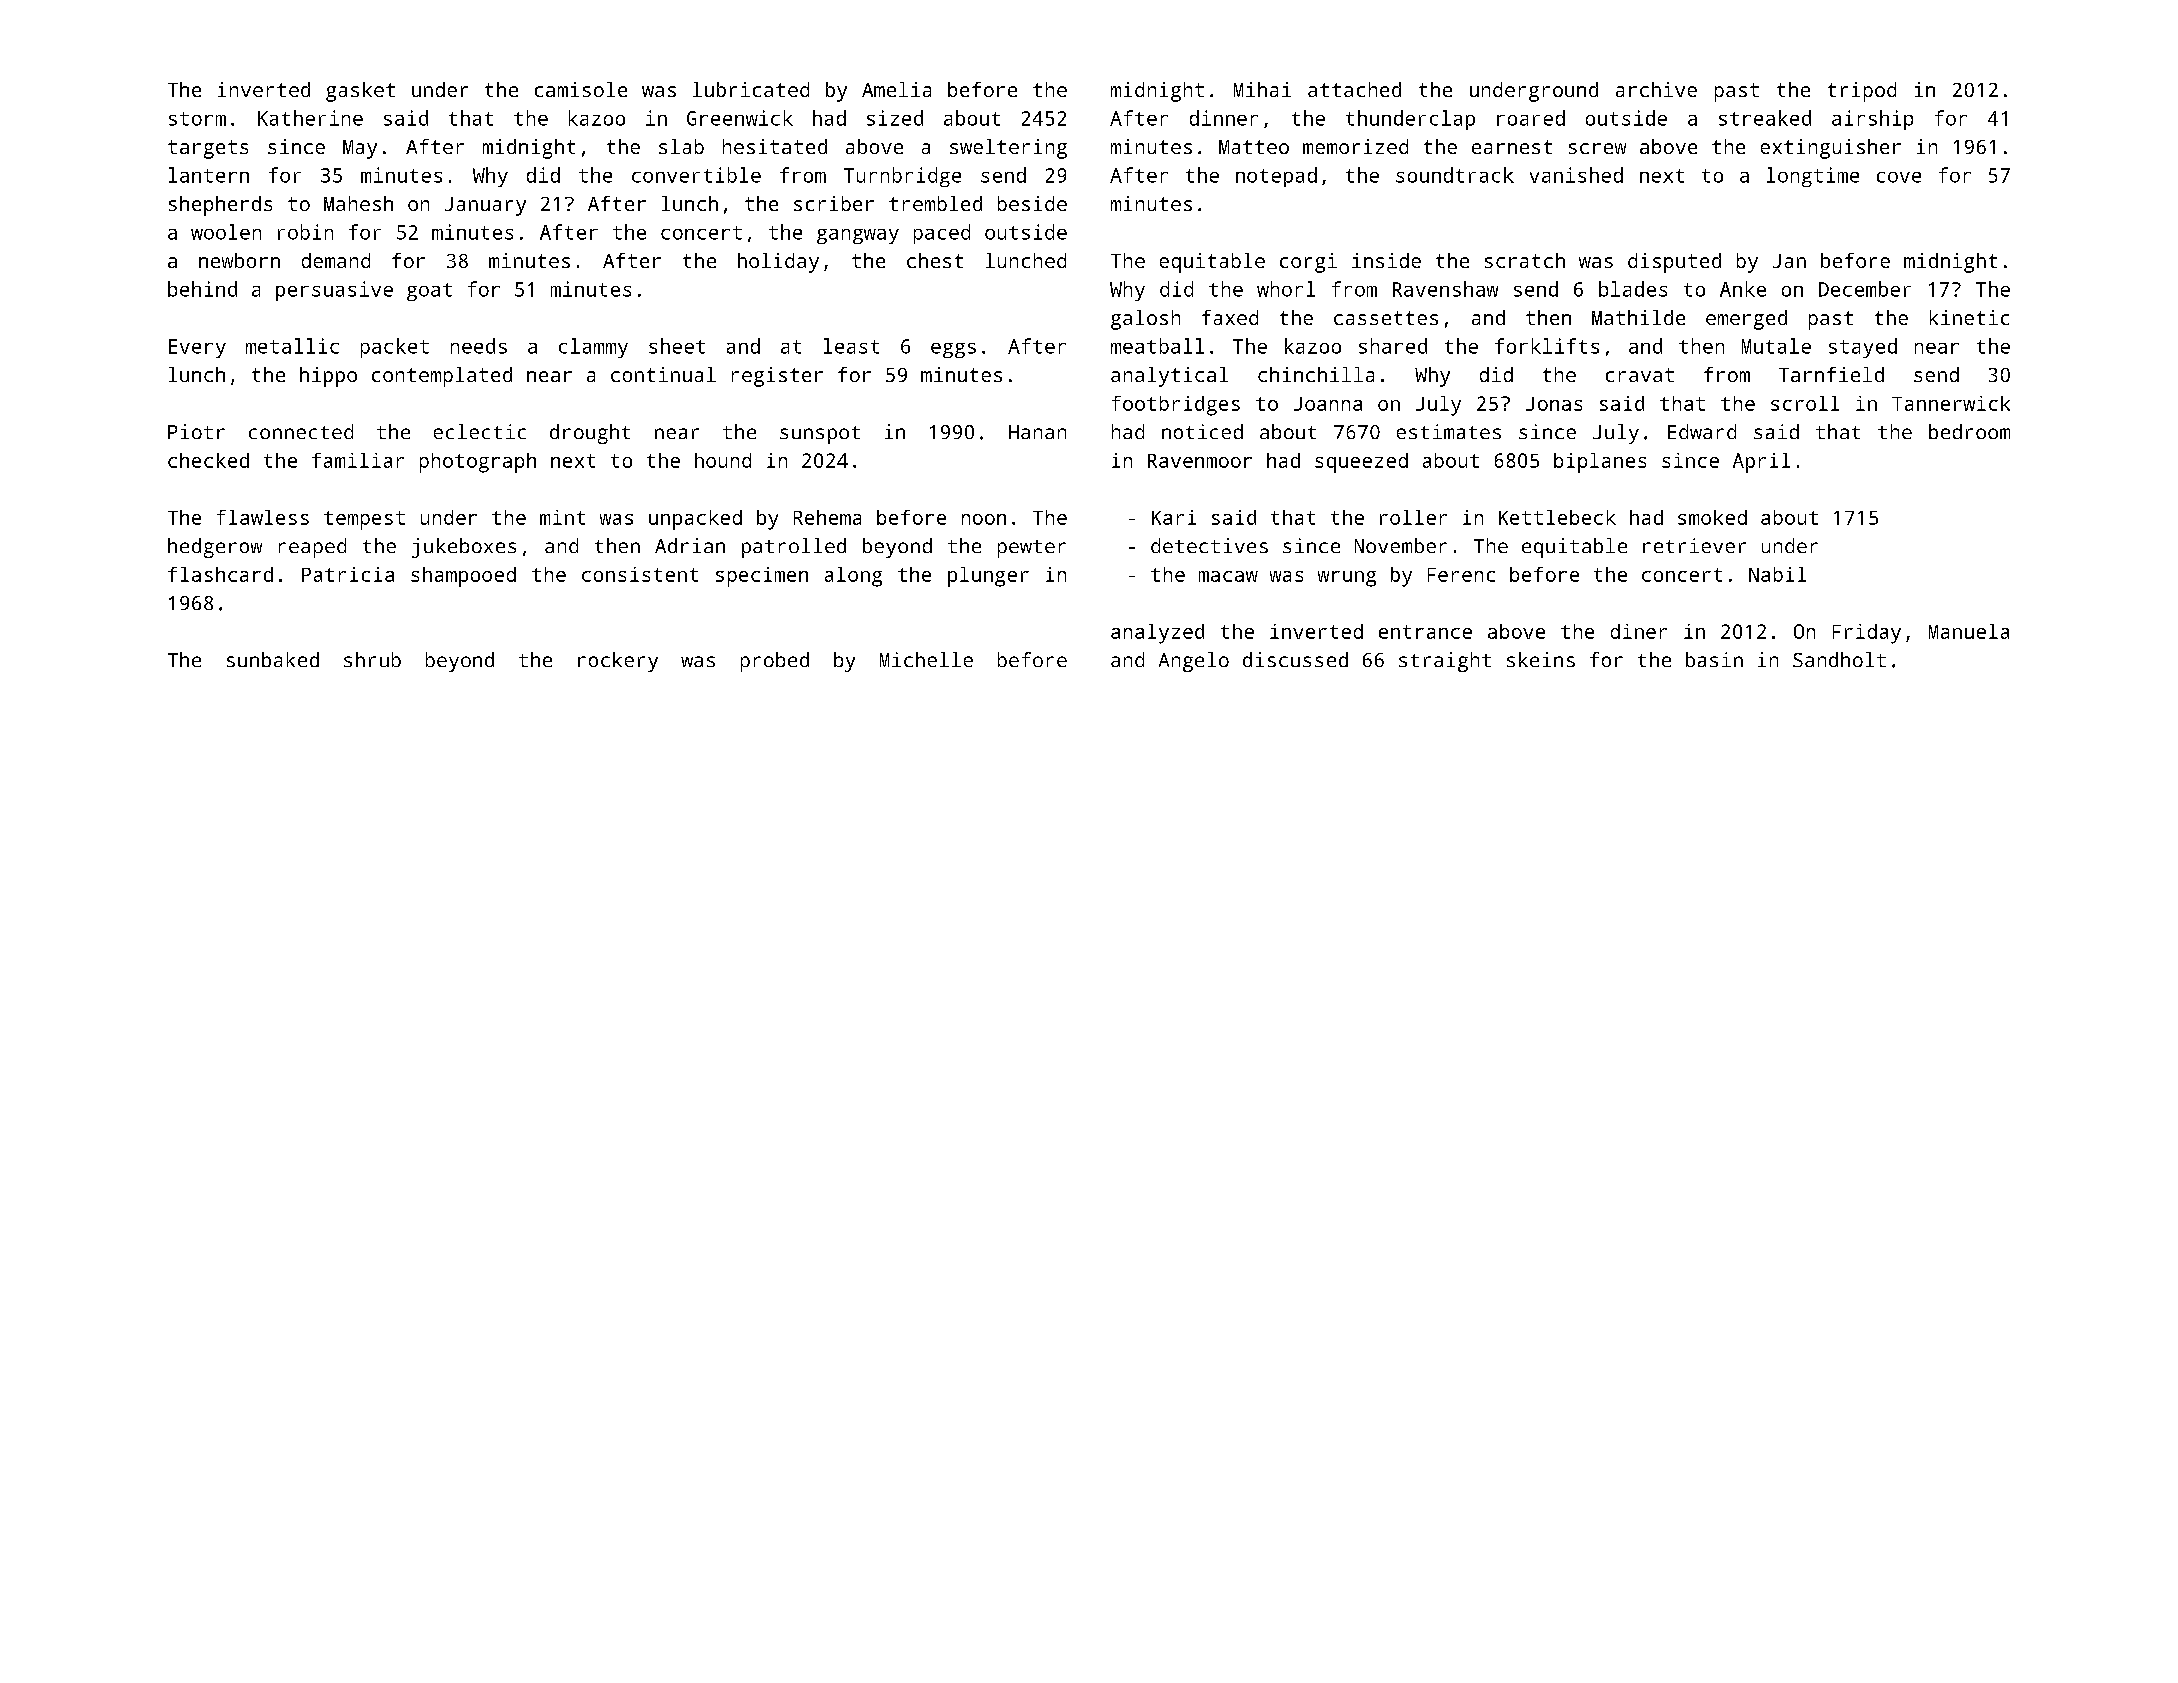 Image resolution: width=2178 pixels, height=1683 pixels. I want to click on persuasive, so click(334, 291).
